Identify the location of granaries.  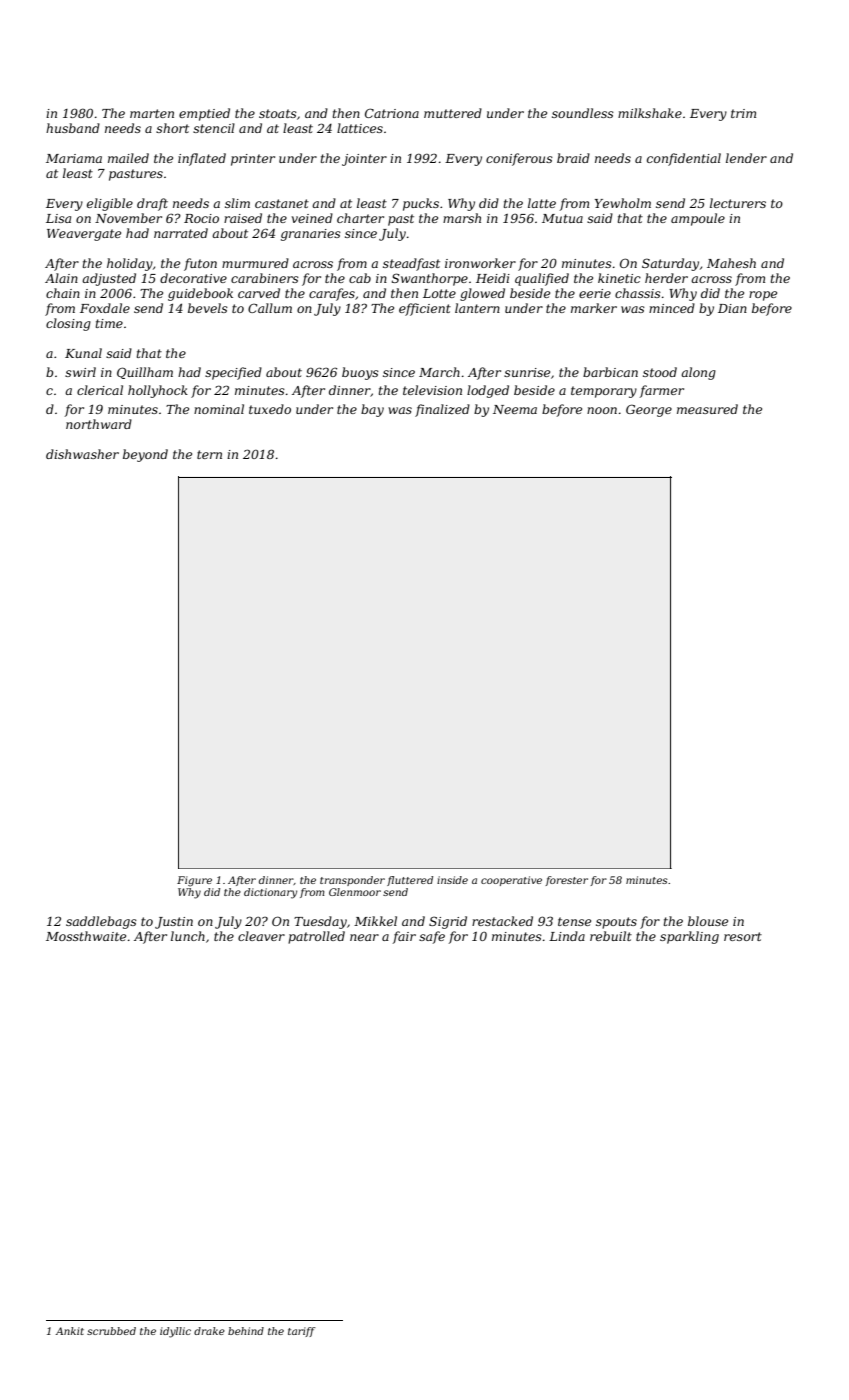
(311, 235).
